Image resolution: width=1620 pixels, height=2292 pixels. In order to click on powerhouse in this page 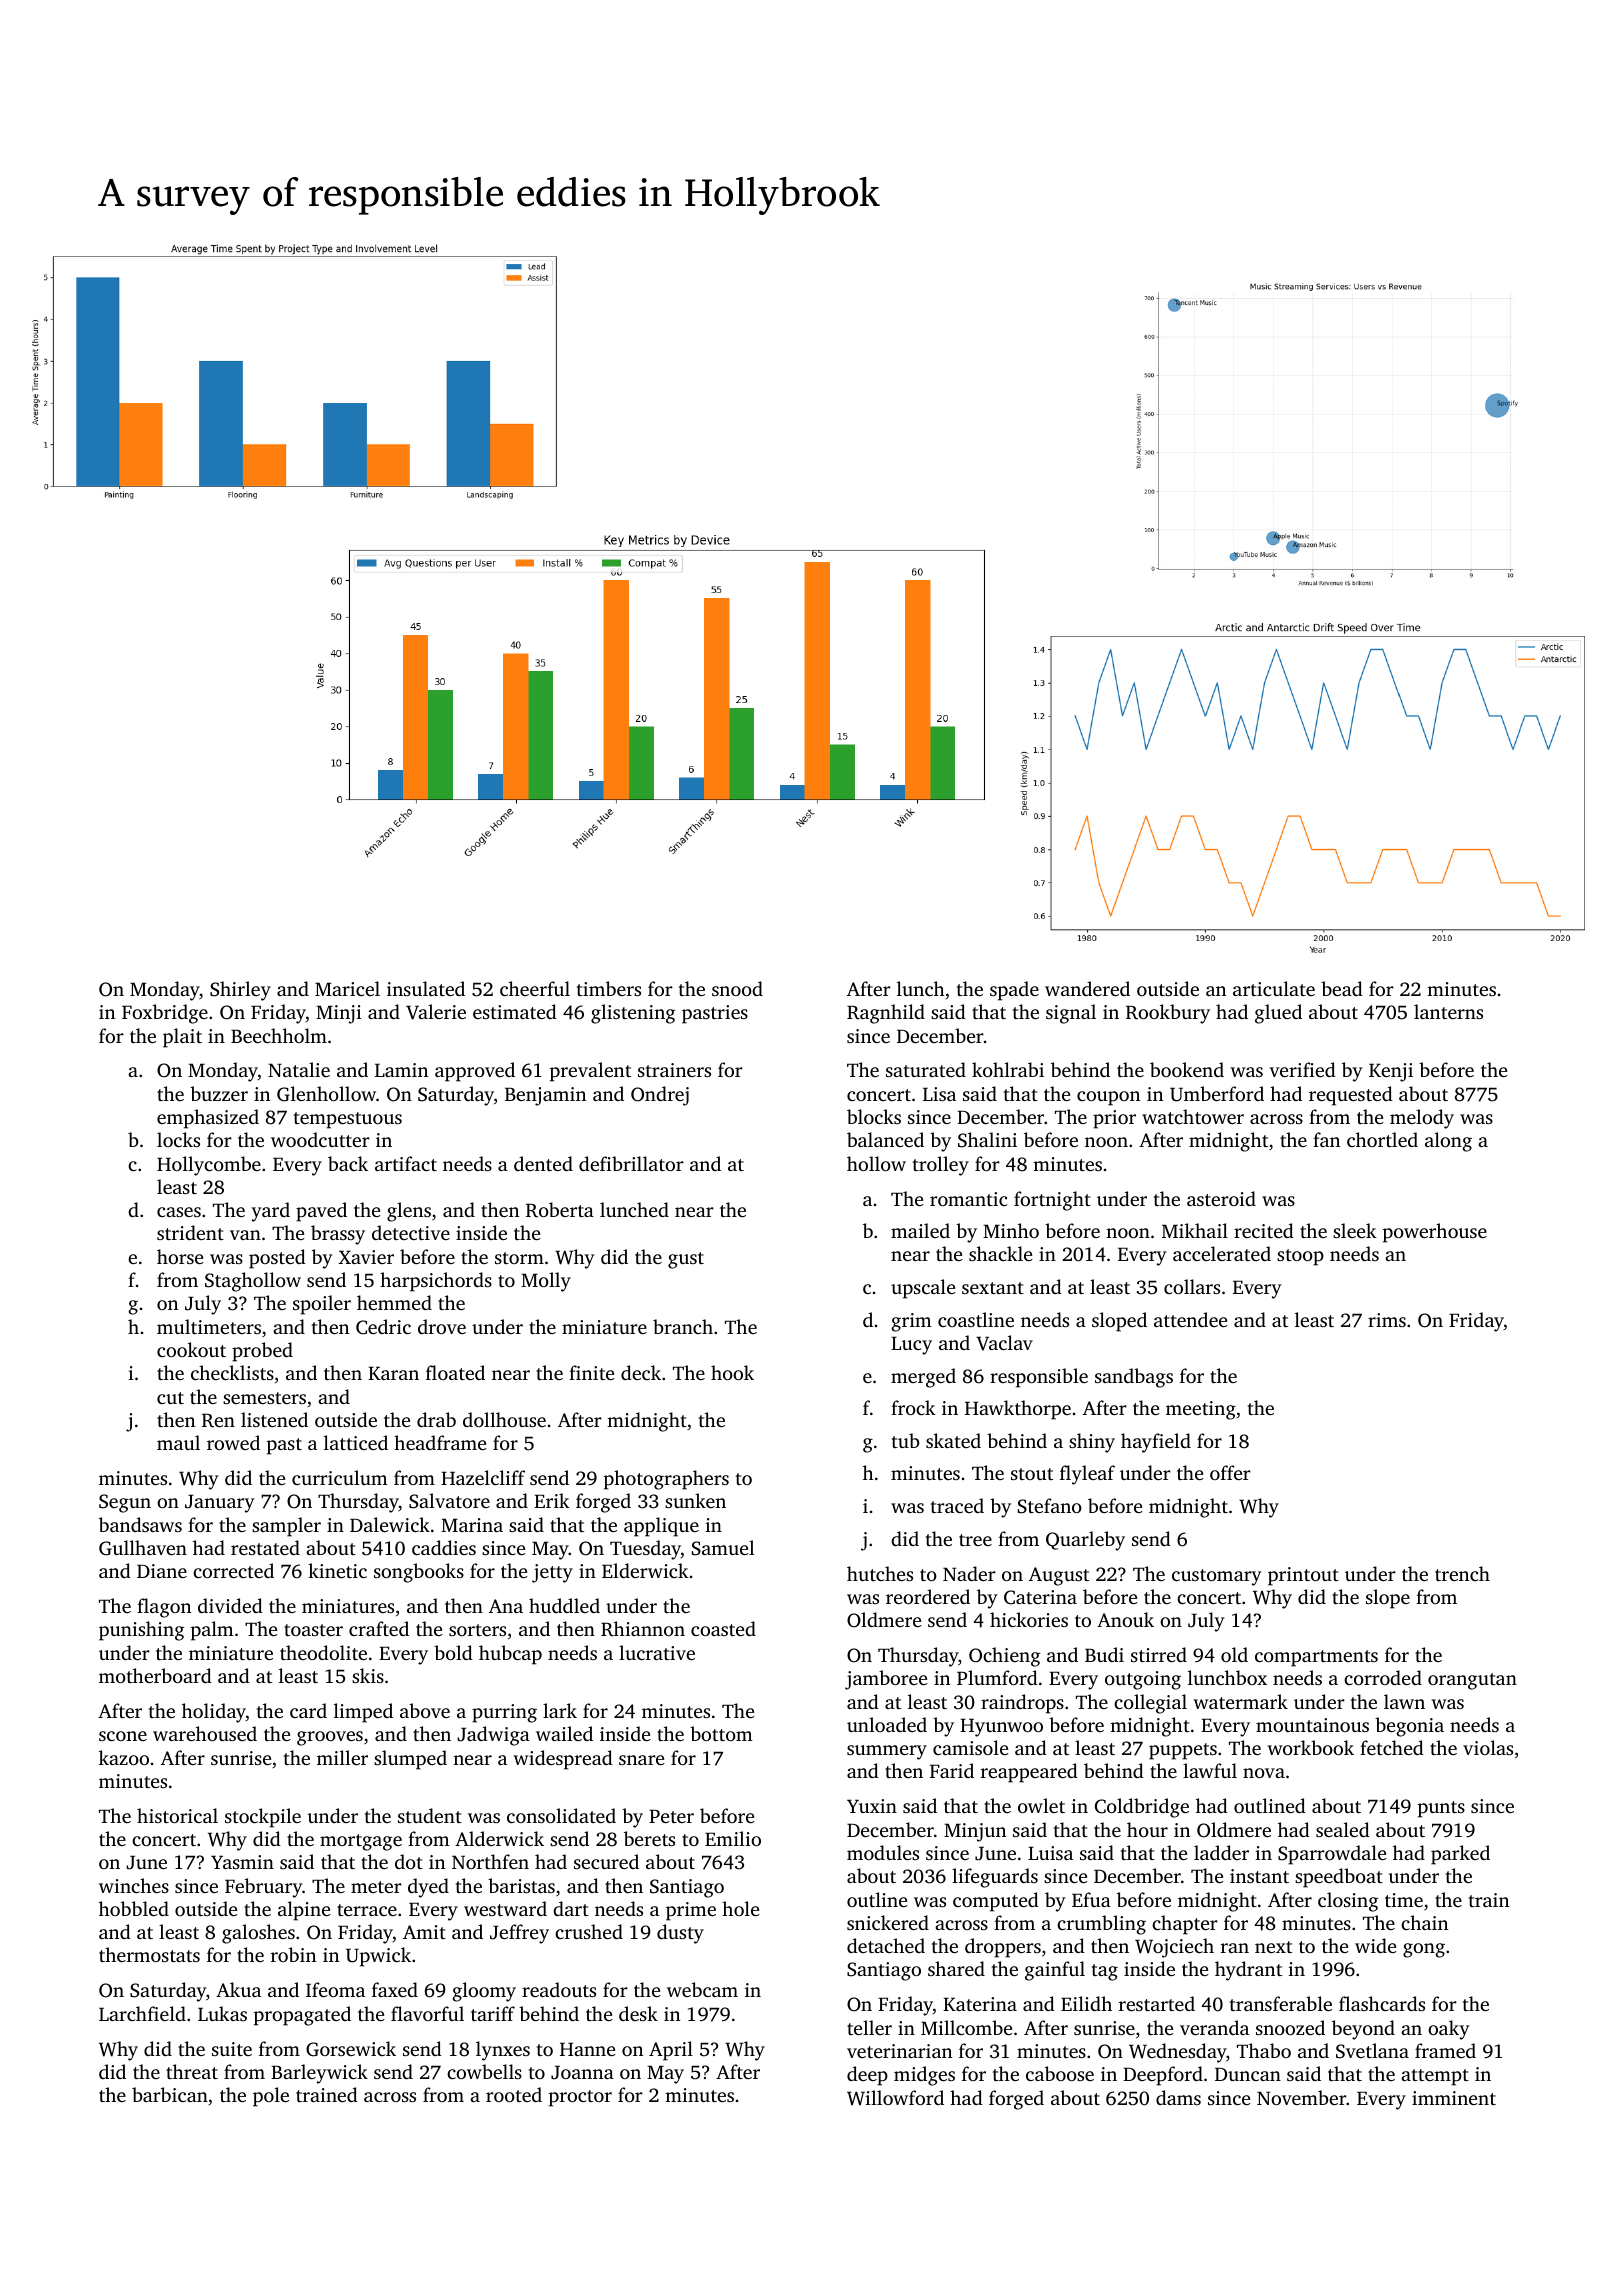, I will do `click(1435, 1233)`.
